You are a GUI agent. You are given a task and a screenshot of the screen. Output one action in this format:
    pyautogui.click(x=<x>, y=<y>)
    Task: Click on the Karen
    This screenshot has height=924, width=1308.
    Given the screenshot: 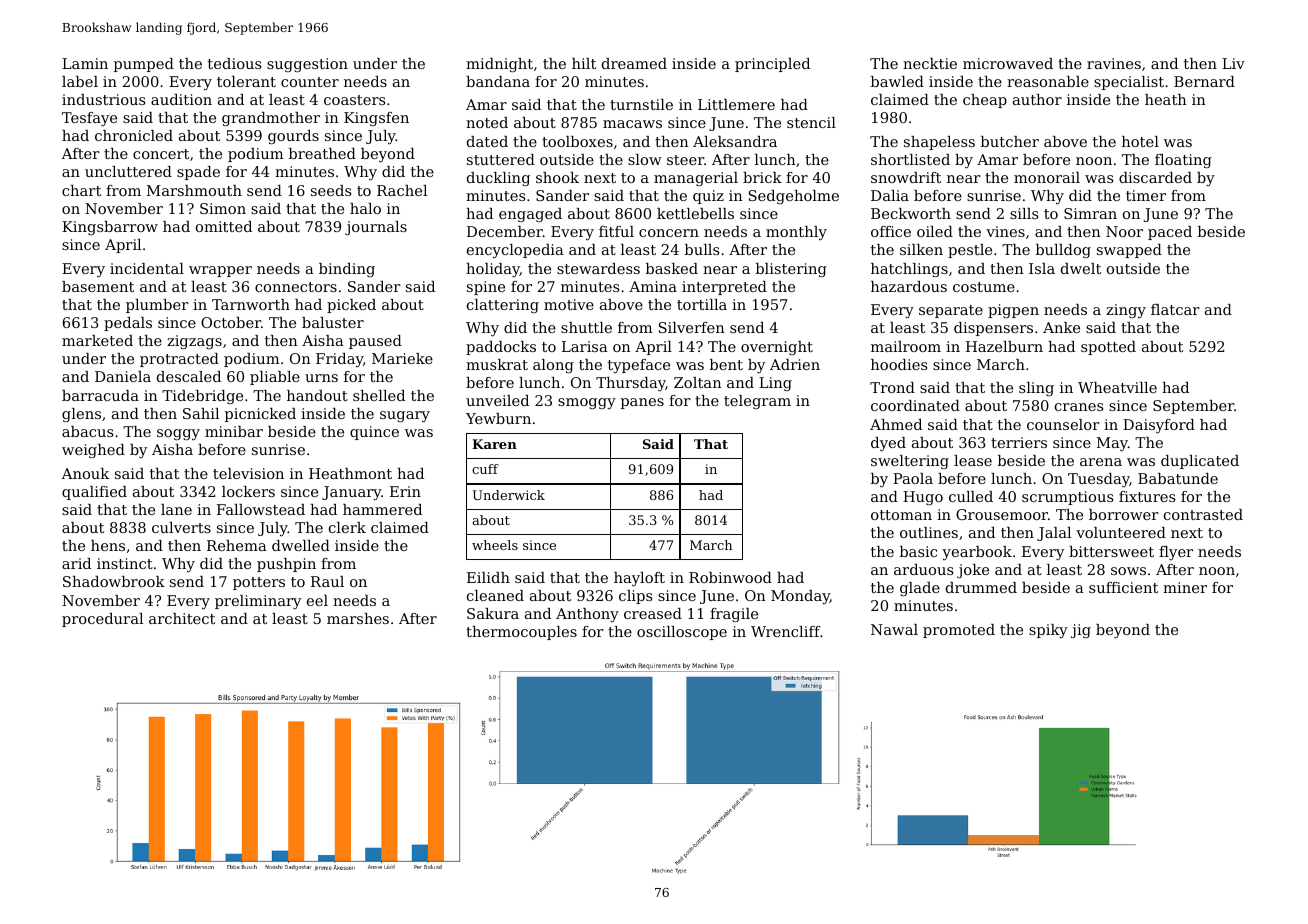 What is the action you would take?
    pyautogui.click(x=494, y=444)
